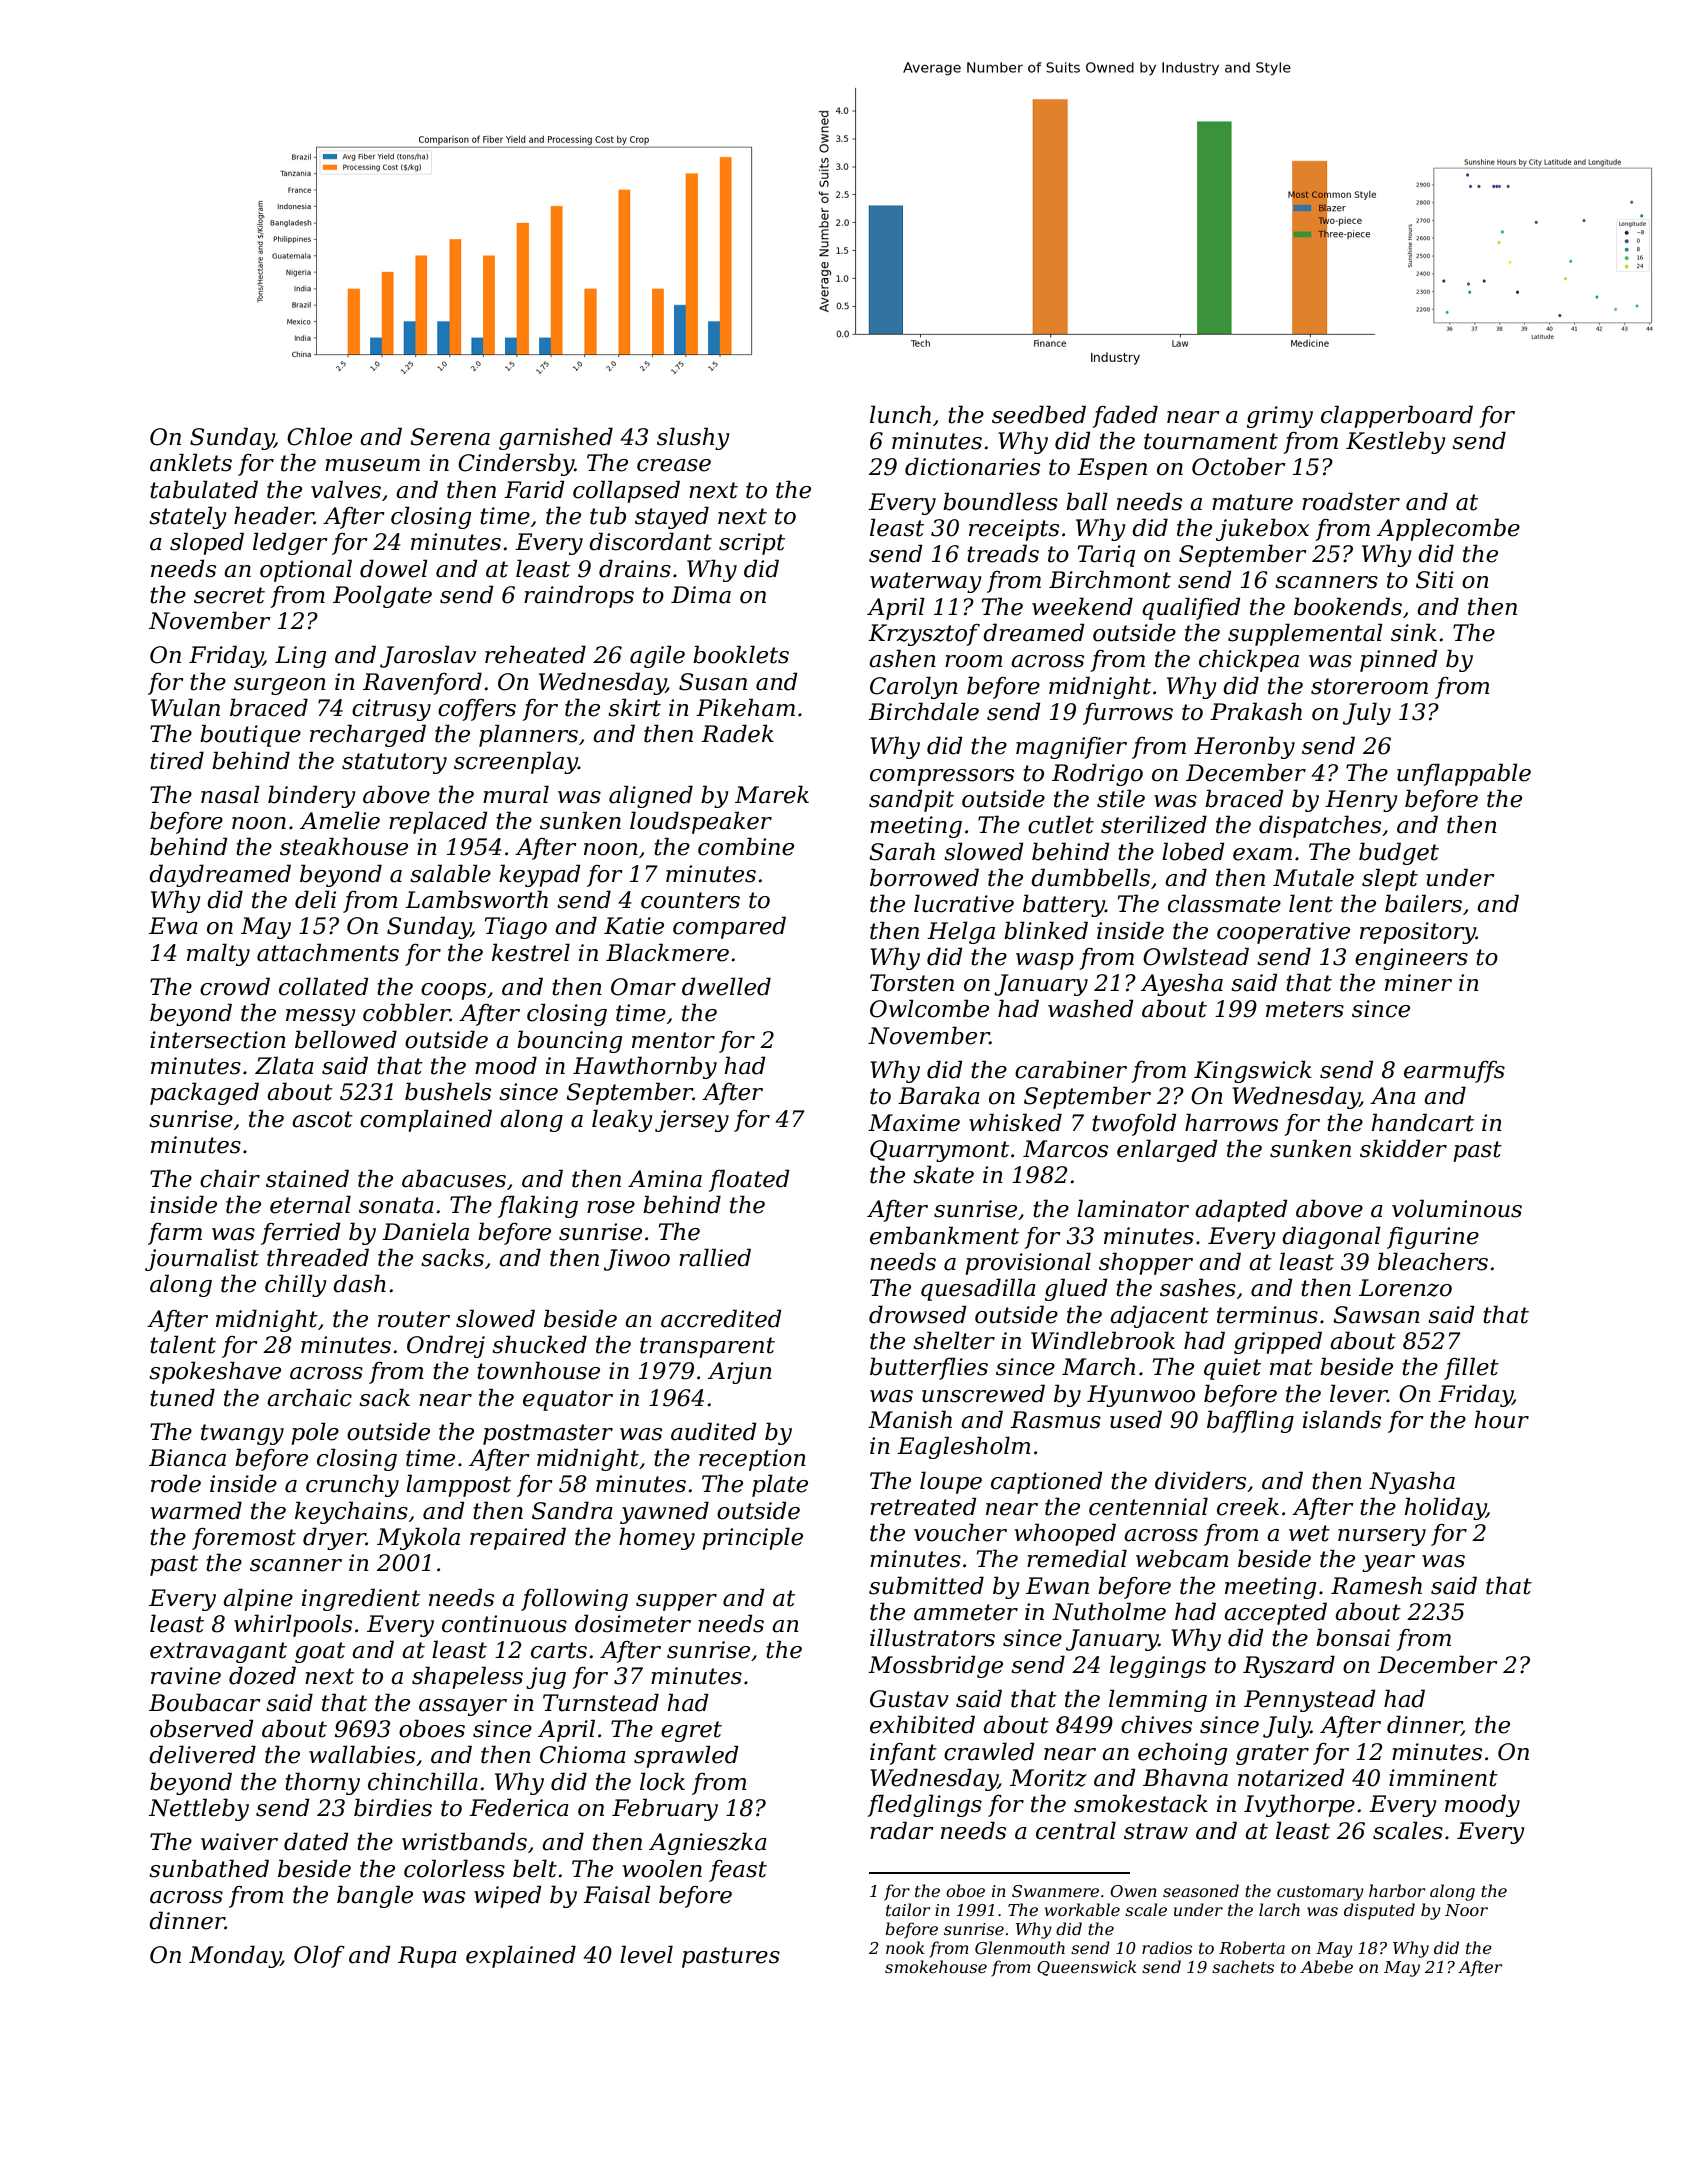 The width and height of the screenshot is (1683, 2178). Describe the element at coordinates (740, 1373) in the screenshot. I see `Arjun` at that location.
